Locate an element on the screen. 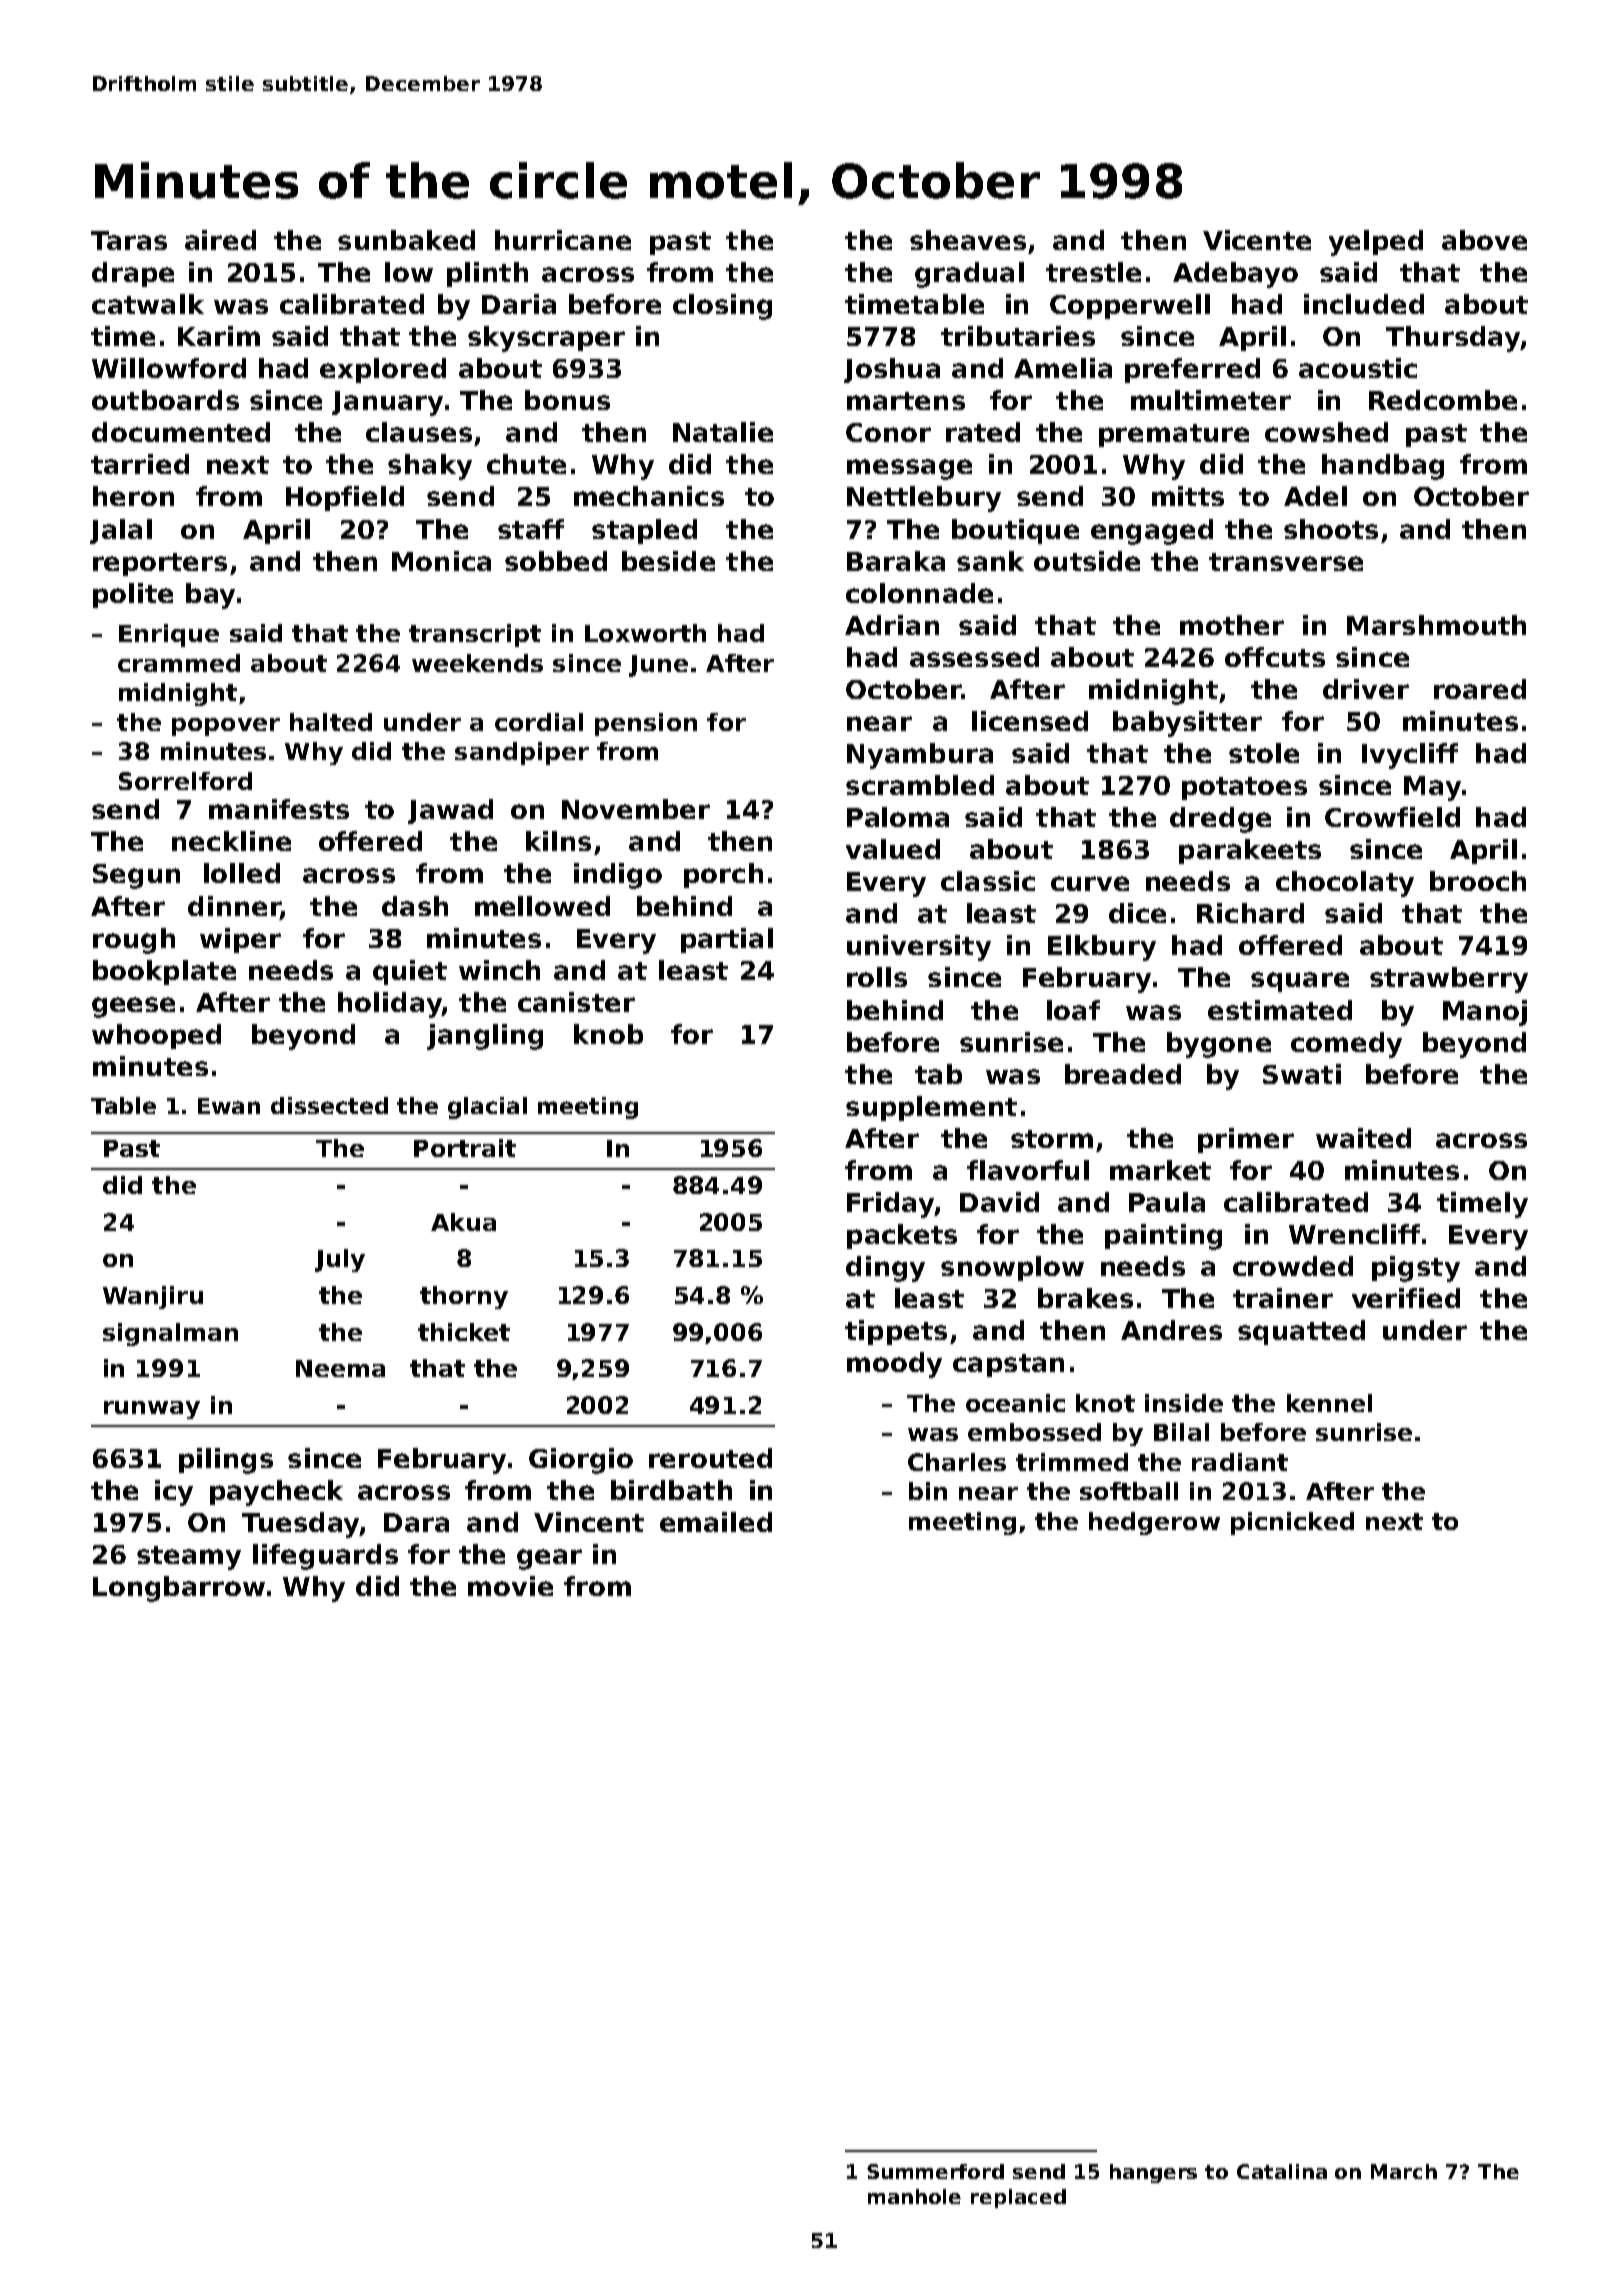  skyscraper is located at coordinates (546, 339).
